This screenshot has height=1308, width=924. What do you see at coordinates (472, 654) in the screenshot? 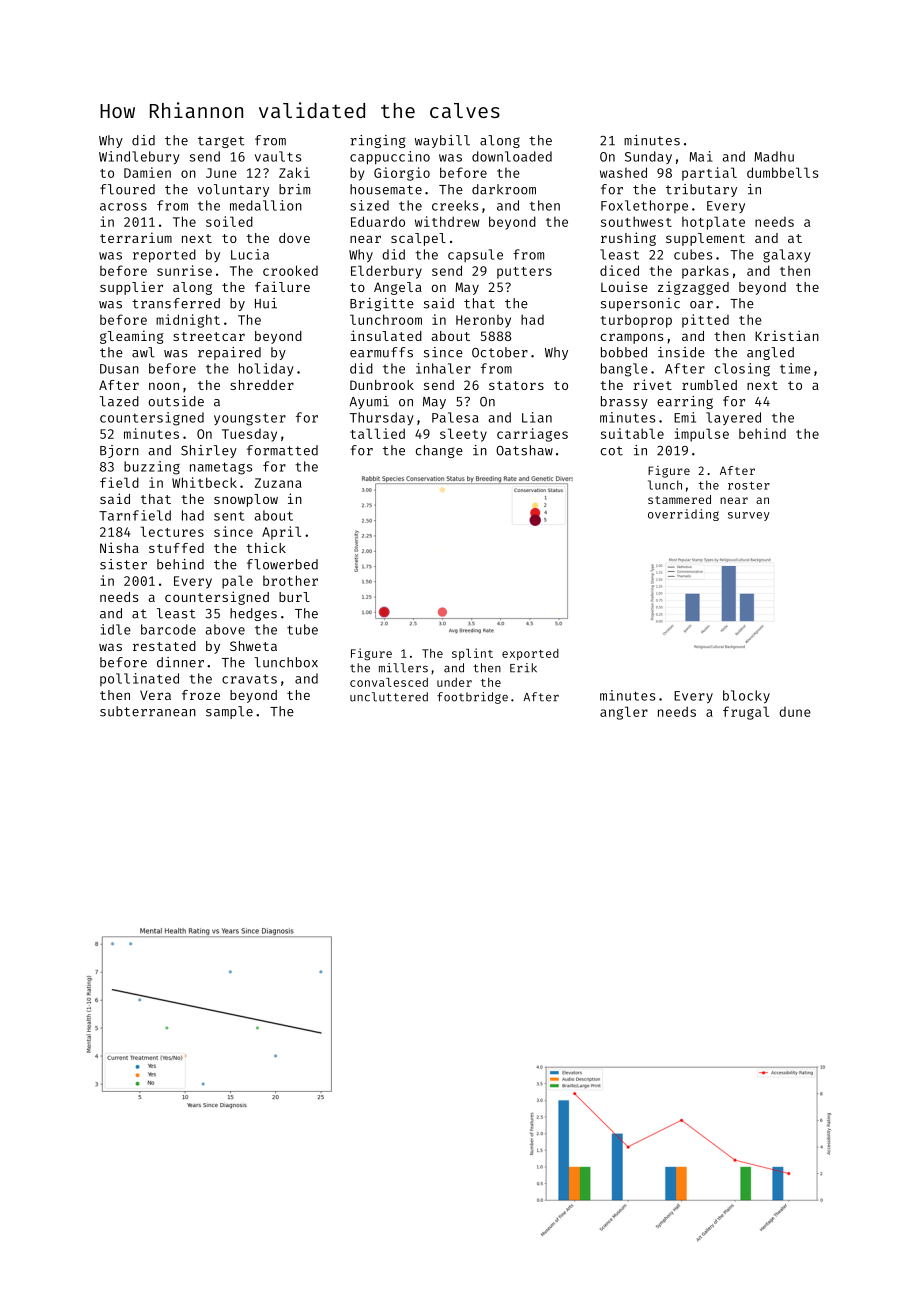
I see `splint` at bounding box center [472, 654].
